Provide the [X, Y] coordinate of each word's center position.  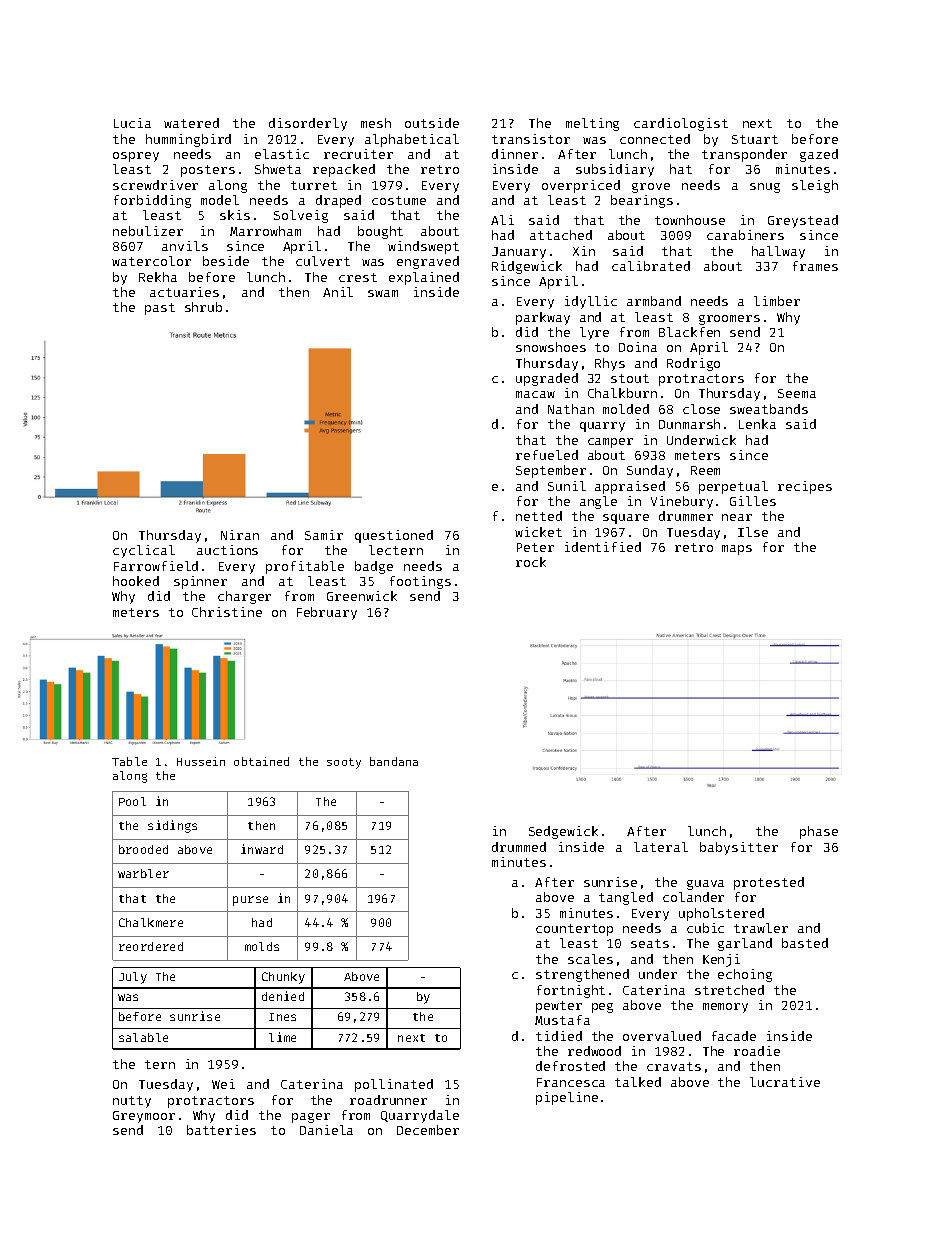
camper [610, 443]
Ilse [753, 532]
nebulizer [148, 231]
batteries [221, 1130]
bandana [394, 761]
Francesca [571, 1082]
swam [383, 293]
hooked [136, 581]
